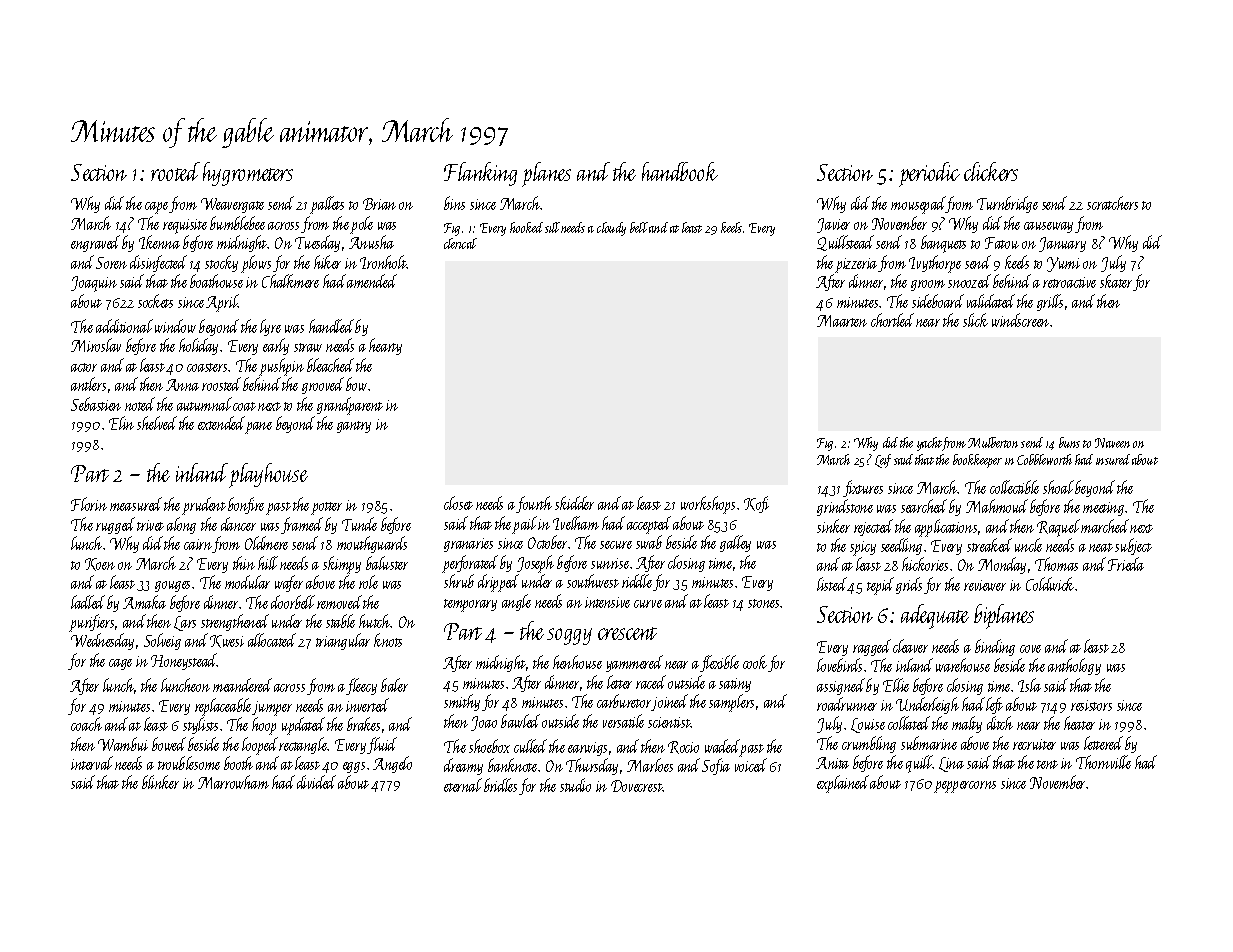 The height and width of the screenshot is (952, 1233). Describe the element at coordinates (1050, 302) in the screenshot. I see `grills` at that location.
